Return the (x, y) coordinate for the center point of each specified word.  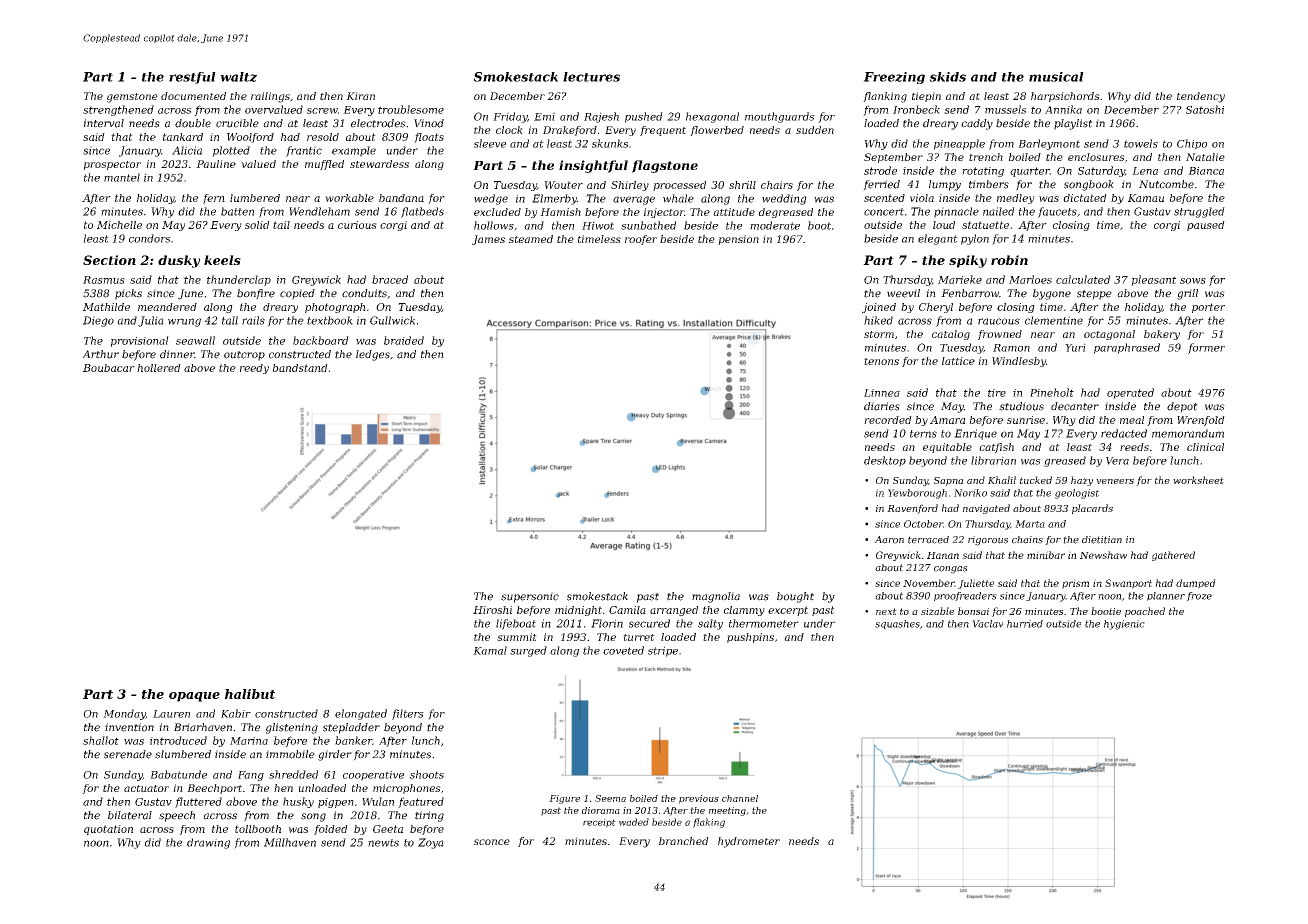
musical (1056, 77)
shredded (293, 774)
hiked (878, 320)
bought (795, 597)
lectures (591, 77)
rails (253, 320)
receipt (599, 823)
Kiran (360, 96)
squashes (897, 624)
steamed (531, 239)
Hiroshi (492, 610)
